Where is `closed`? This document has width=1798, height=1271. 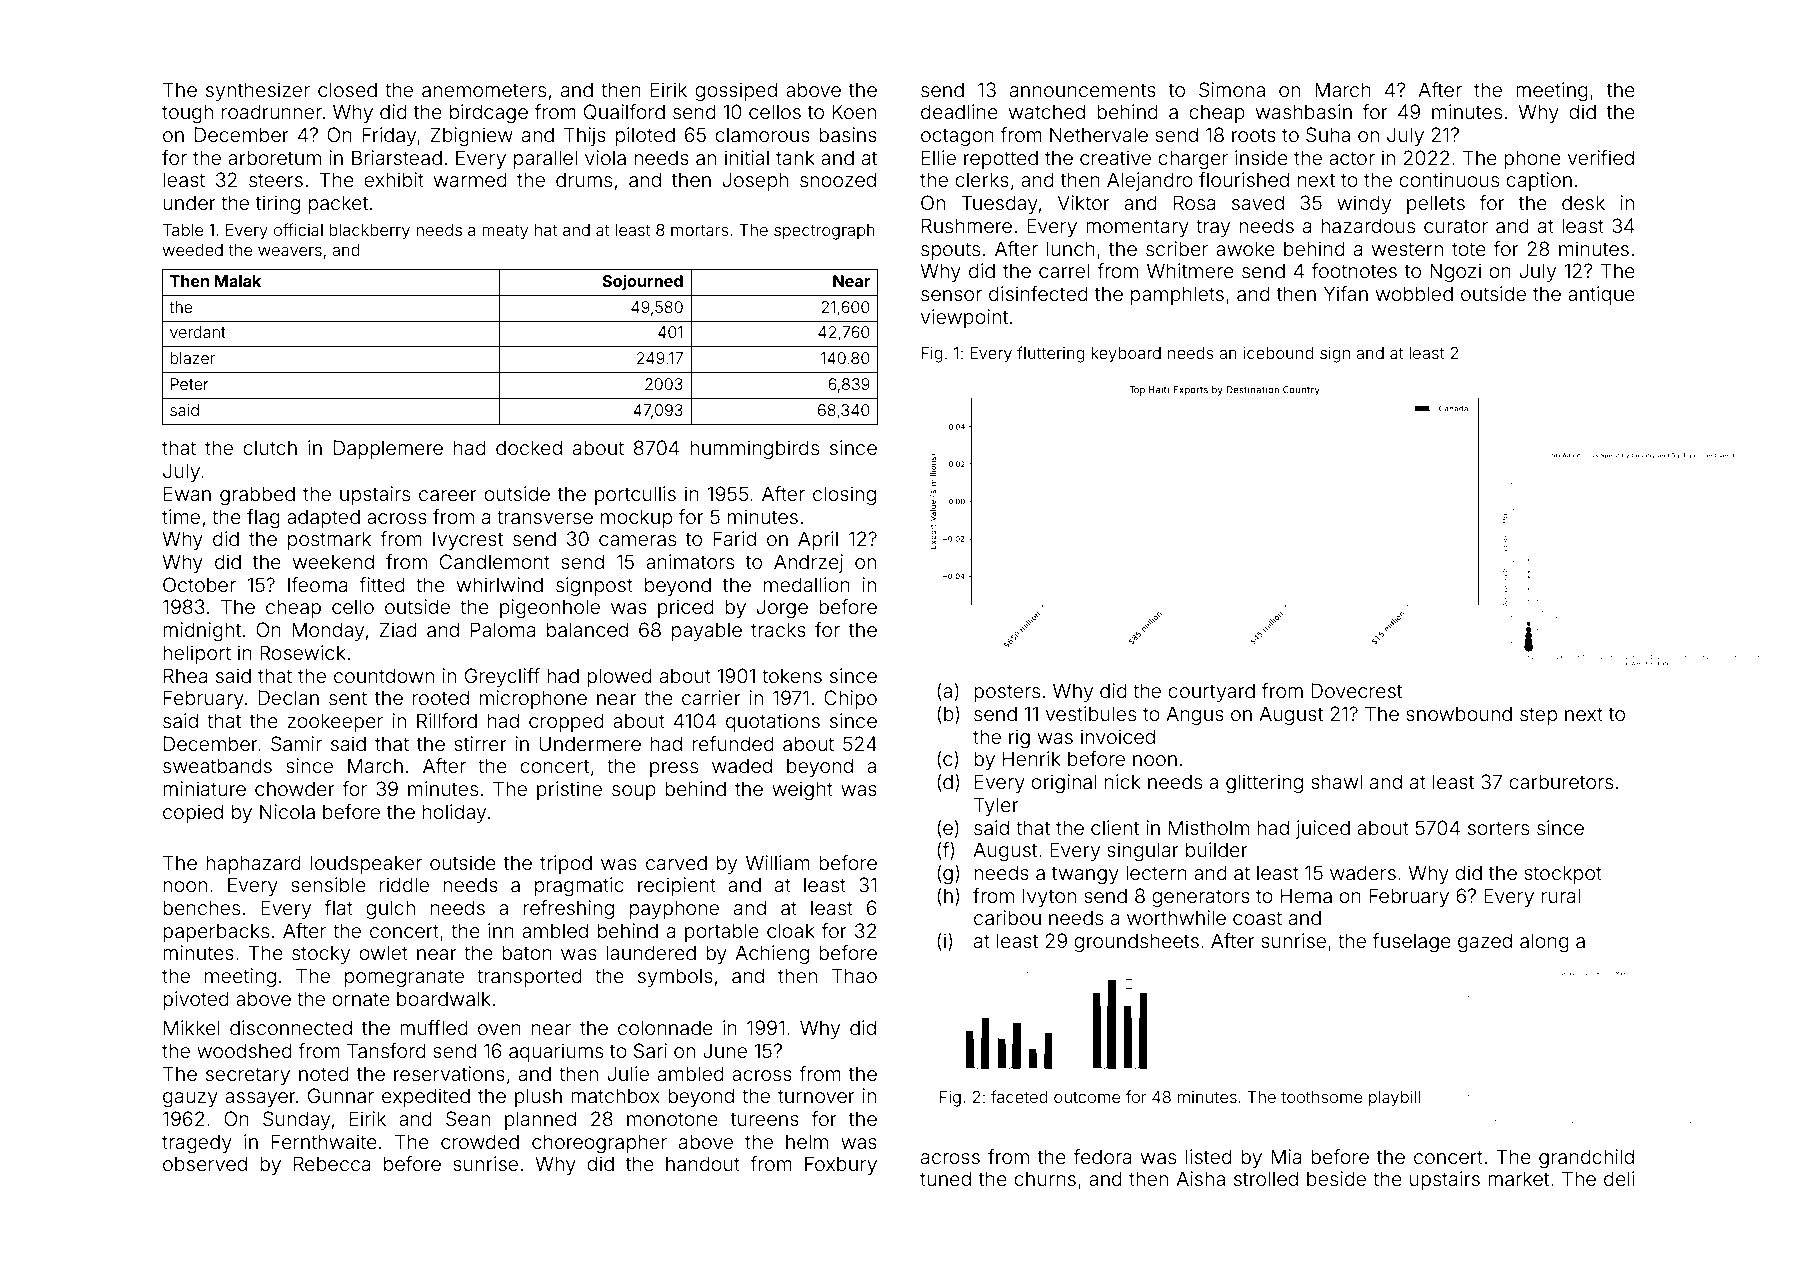 closed is located at coordinates (347, 89).
